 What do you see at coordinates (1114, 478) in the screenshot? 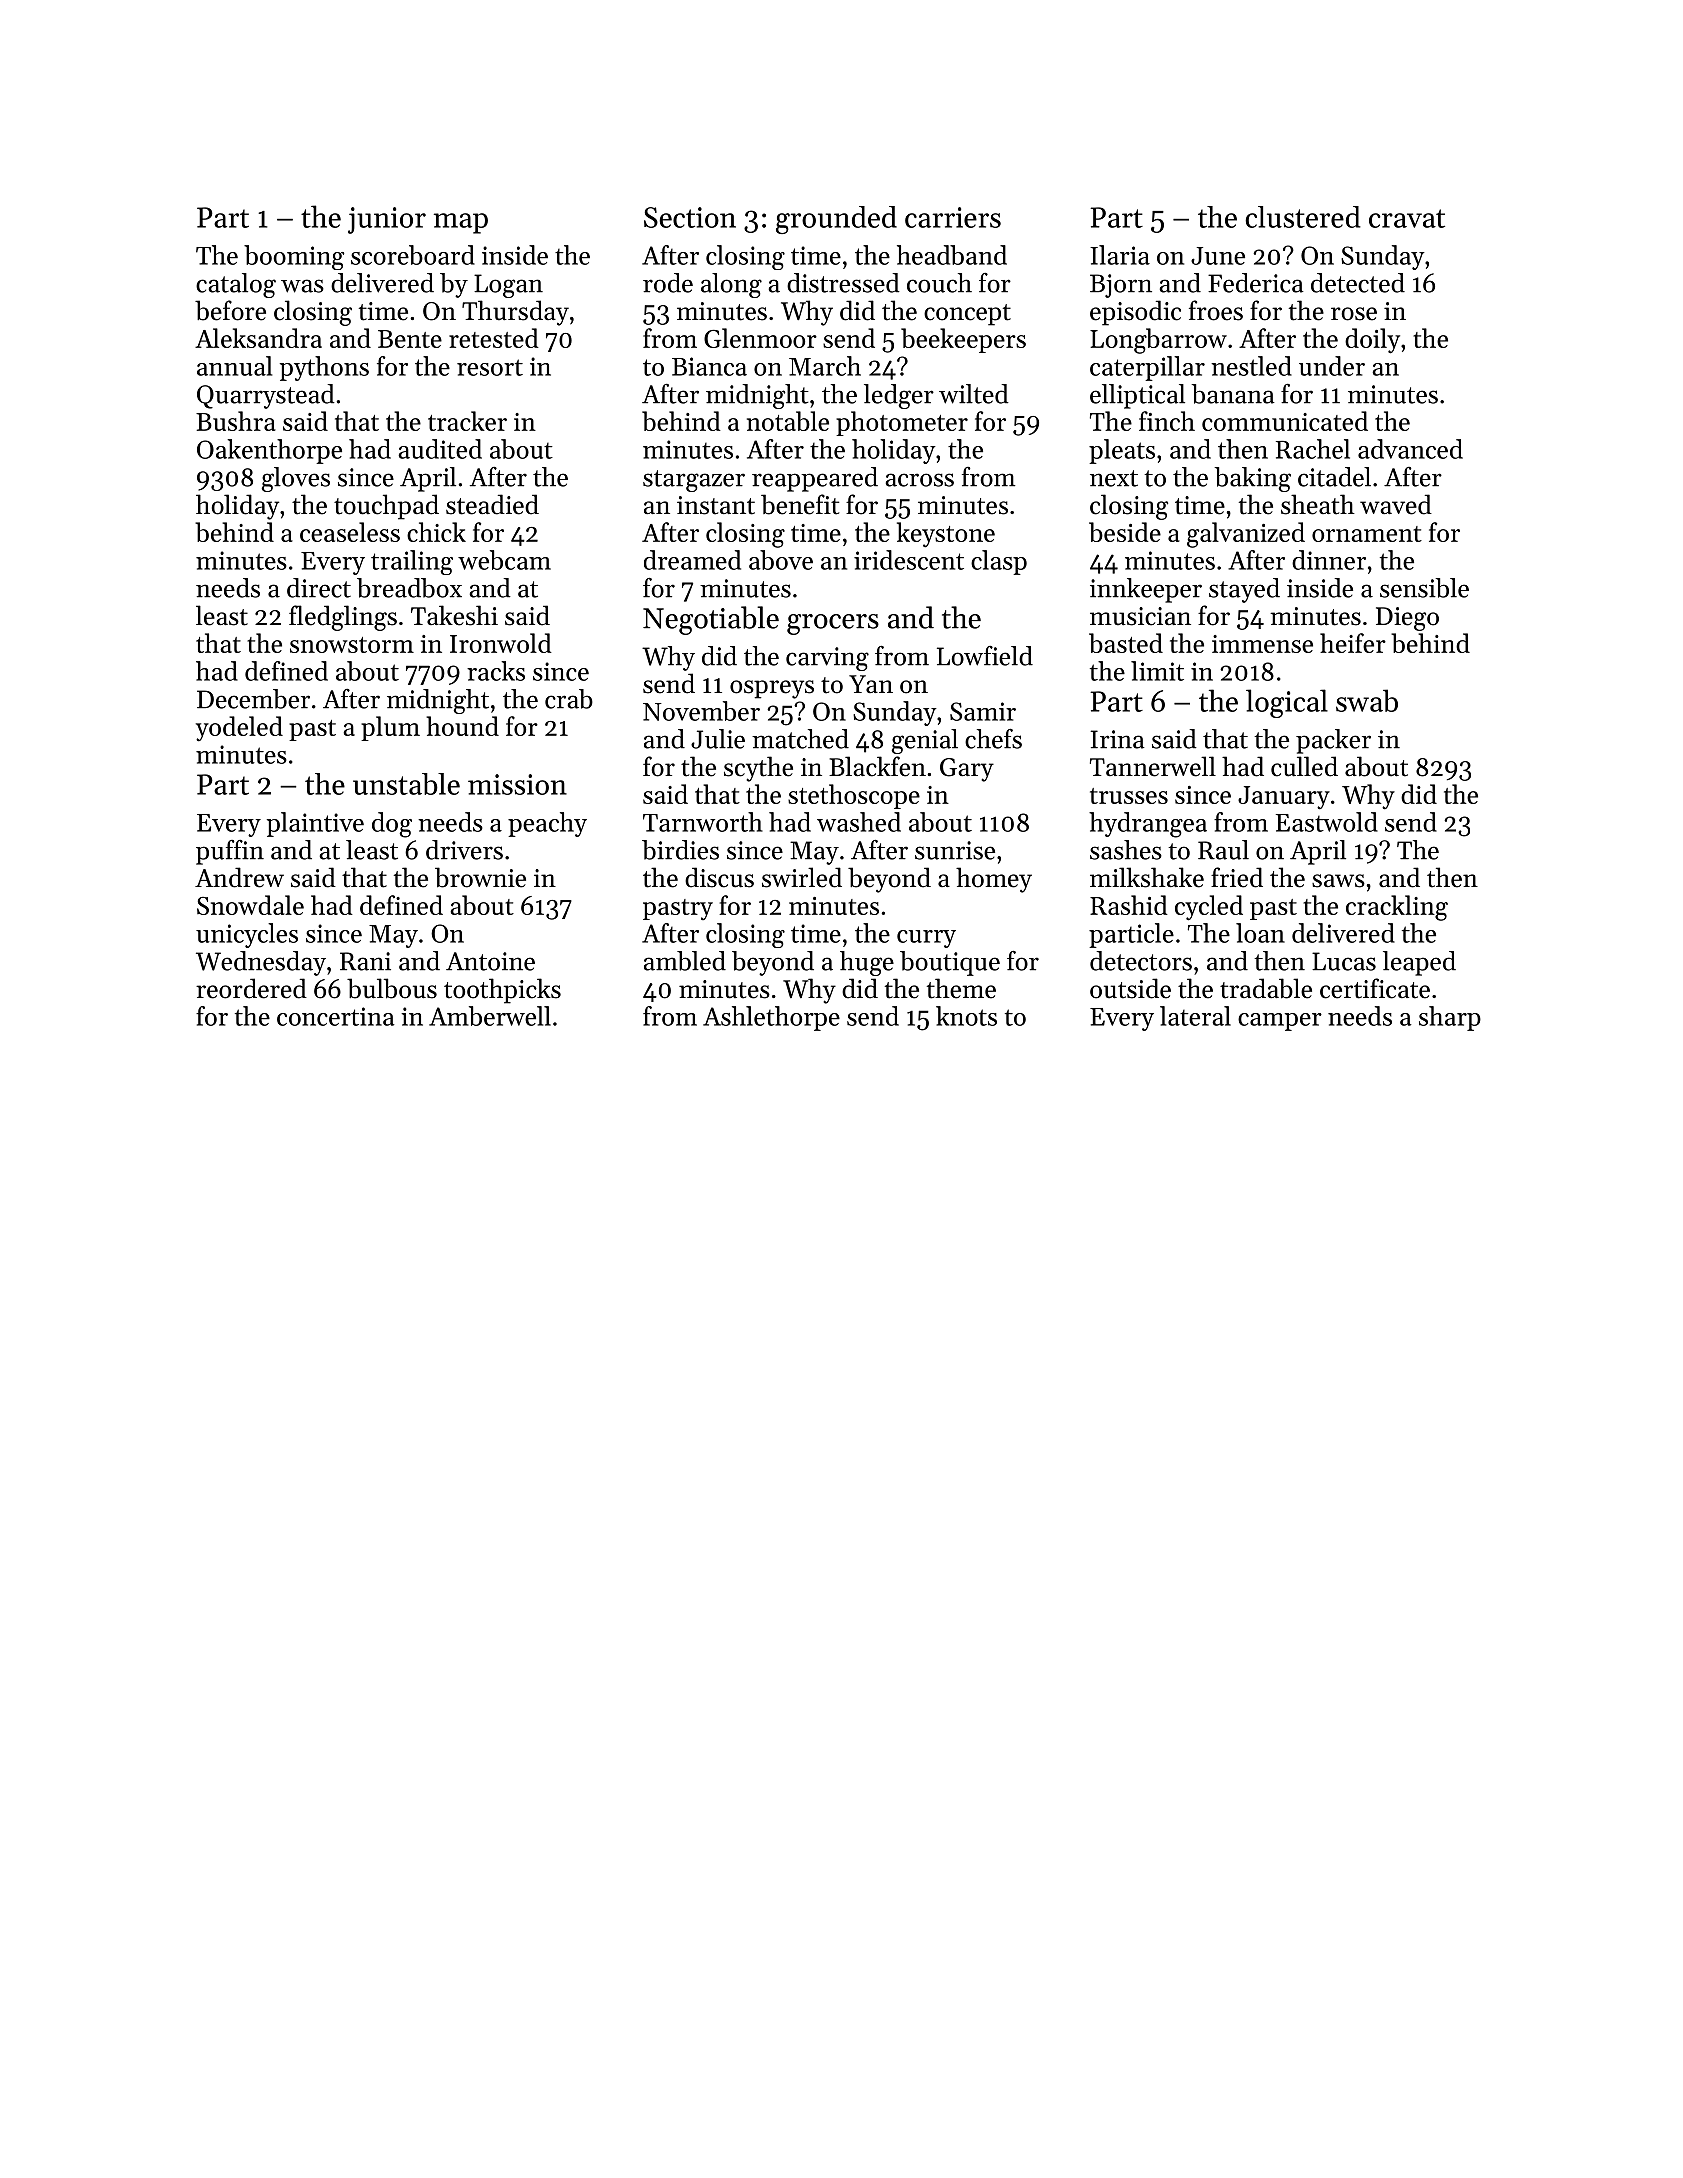
I see `next` at bounding box center [1114, 478].
